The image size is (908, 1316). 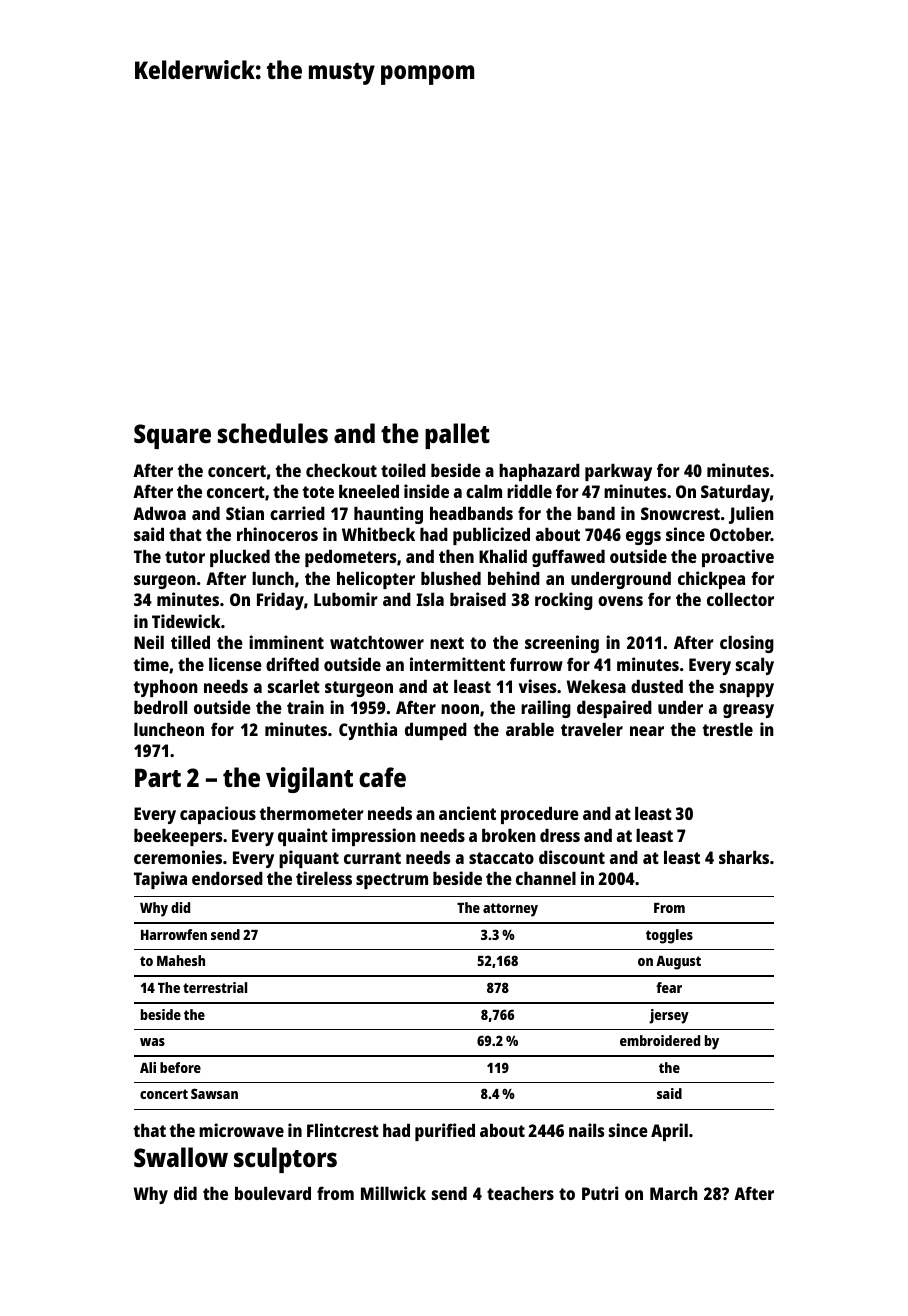 I want to click on trestle, so click(x=728, y=729).
